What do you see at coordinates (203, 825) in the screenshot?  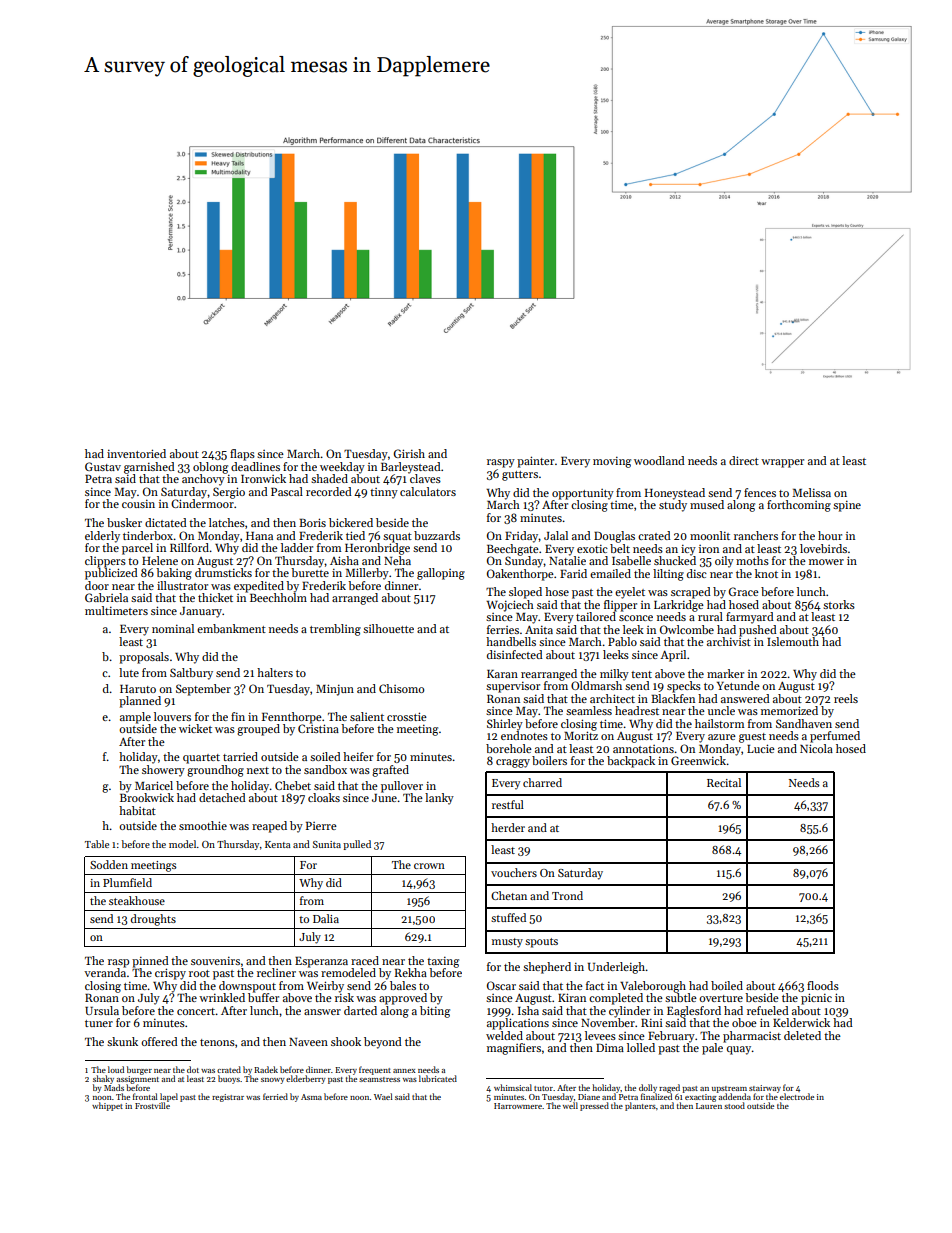 I see `smoothie` at bounding box center [203, 825].
